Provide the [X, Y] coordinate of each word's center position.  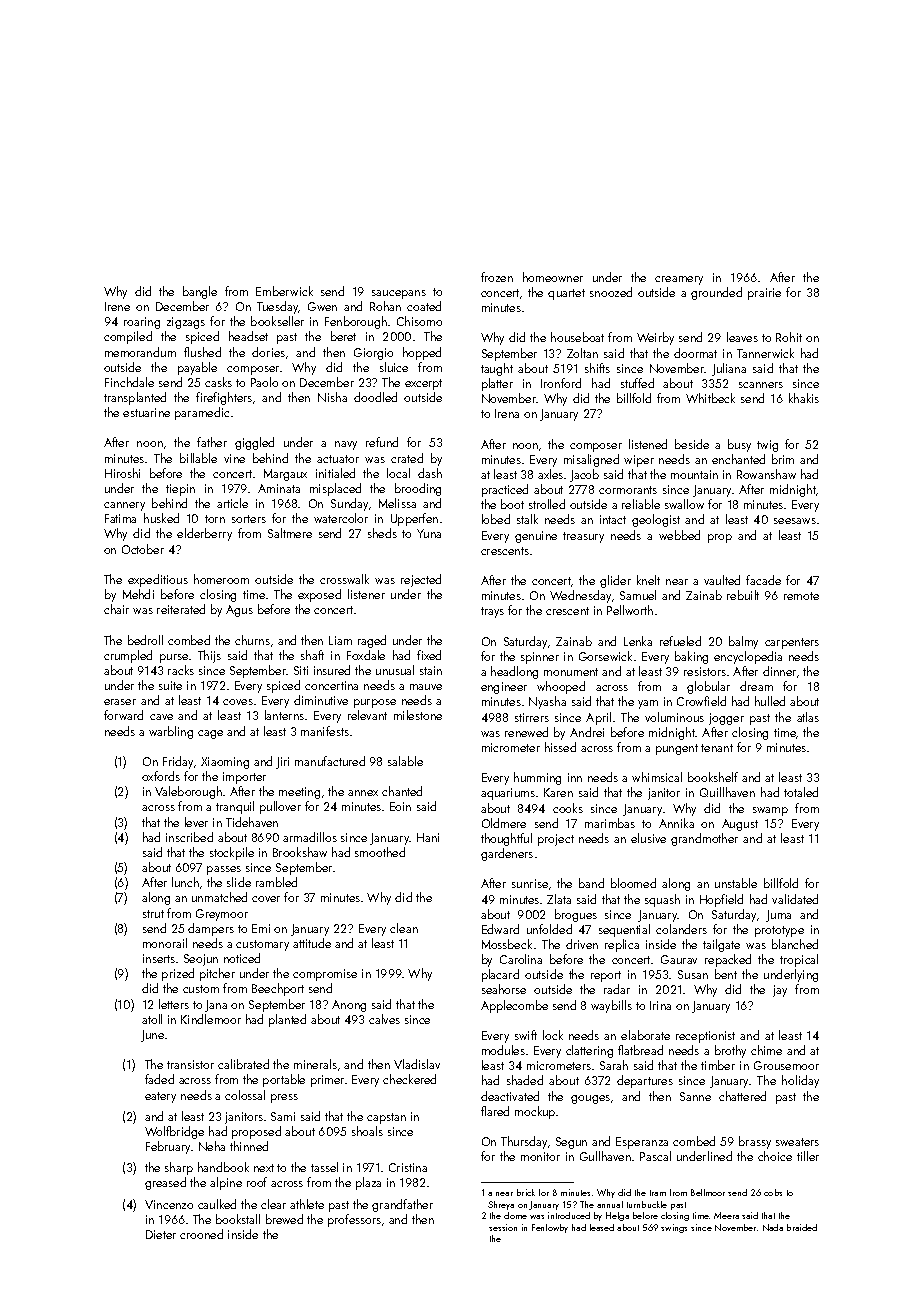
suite [170, 685]
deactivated [510, 1096]
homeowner [553, 277]
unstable [736, 883]
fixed [429, 655]
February [169, 1147]
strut [153, 914]
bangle [200, 292]
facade [763, 580]
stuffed [637, 383]
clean [404, 928]
